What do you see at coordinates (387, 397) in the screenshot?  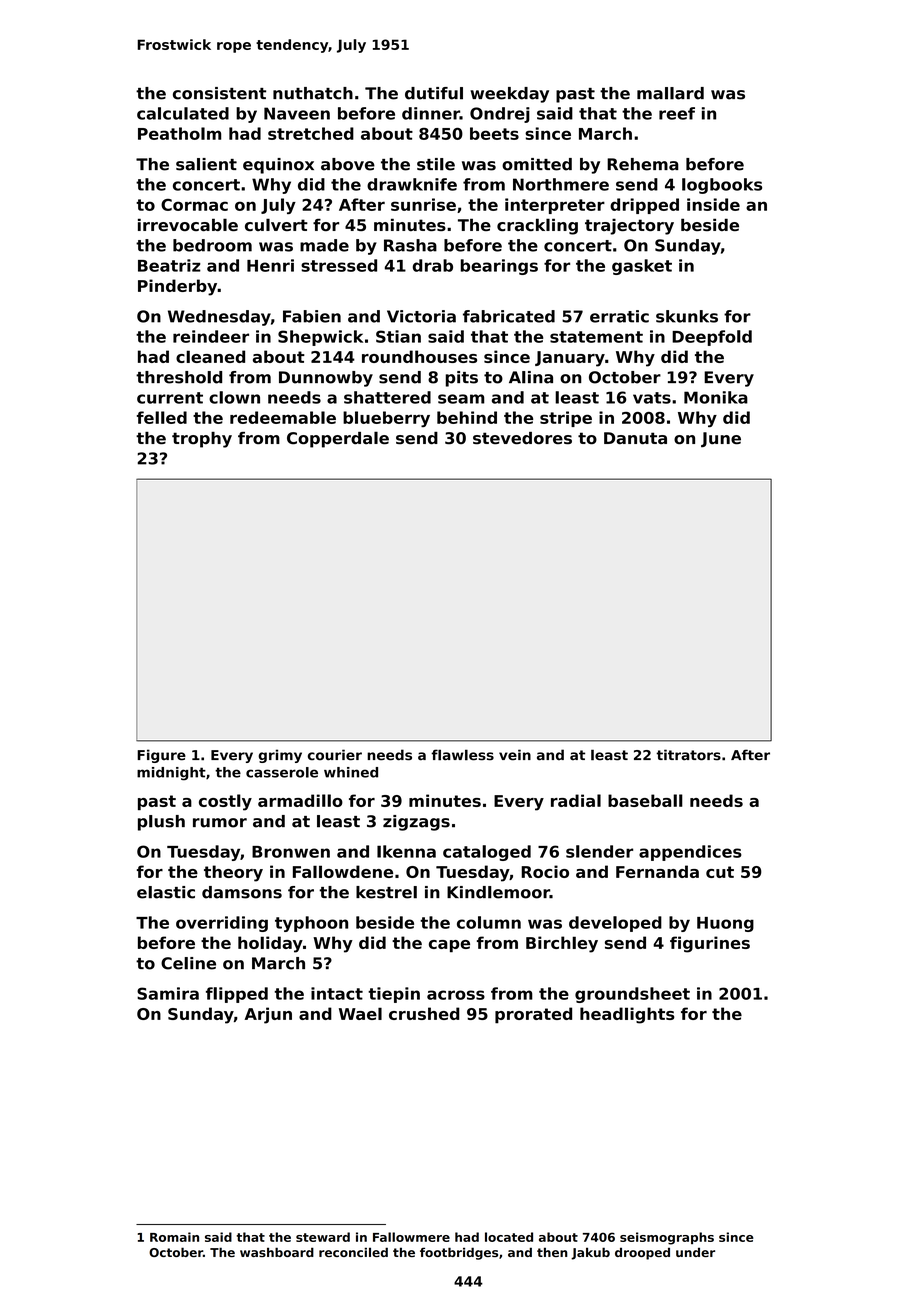 I see `shattered` at bounding box center [387, 397].
